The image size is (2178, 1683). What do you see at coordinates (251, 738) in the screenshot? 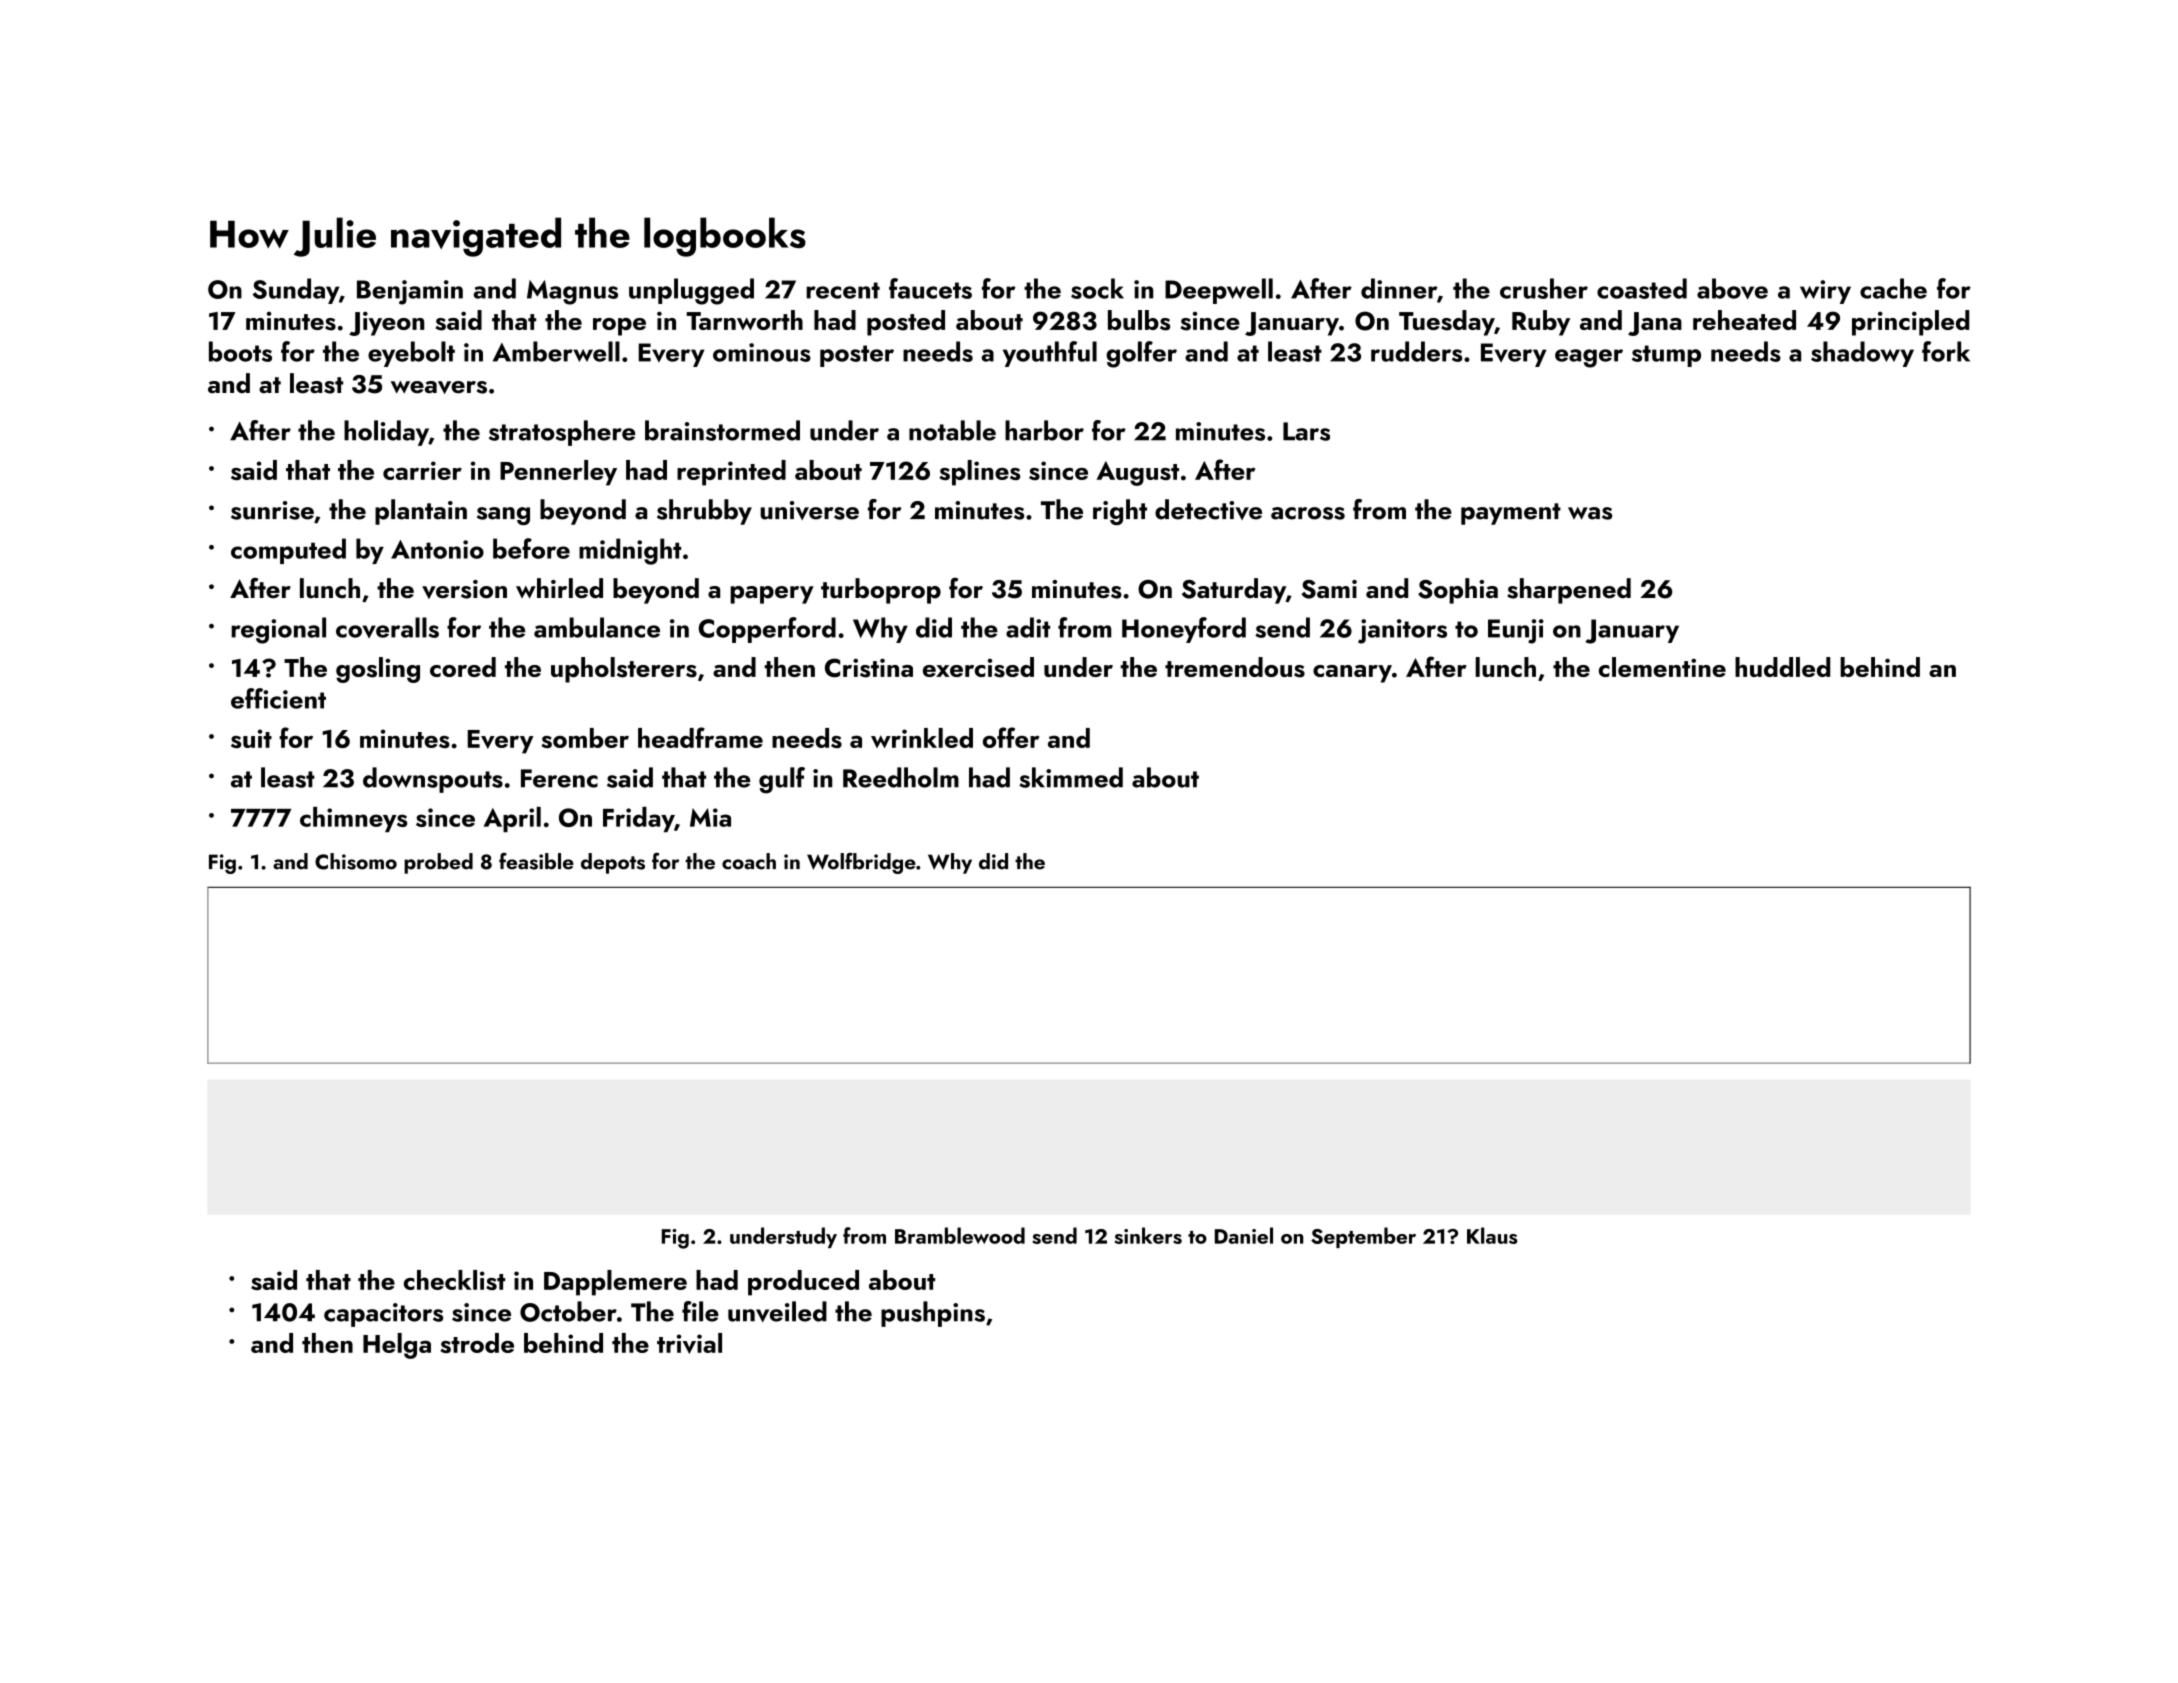
I see `suit` at bounding box center [251, 738].
